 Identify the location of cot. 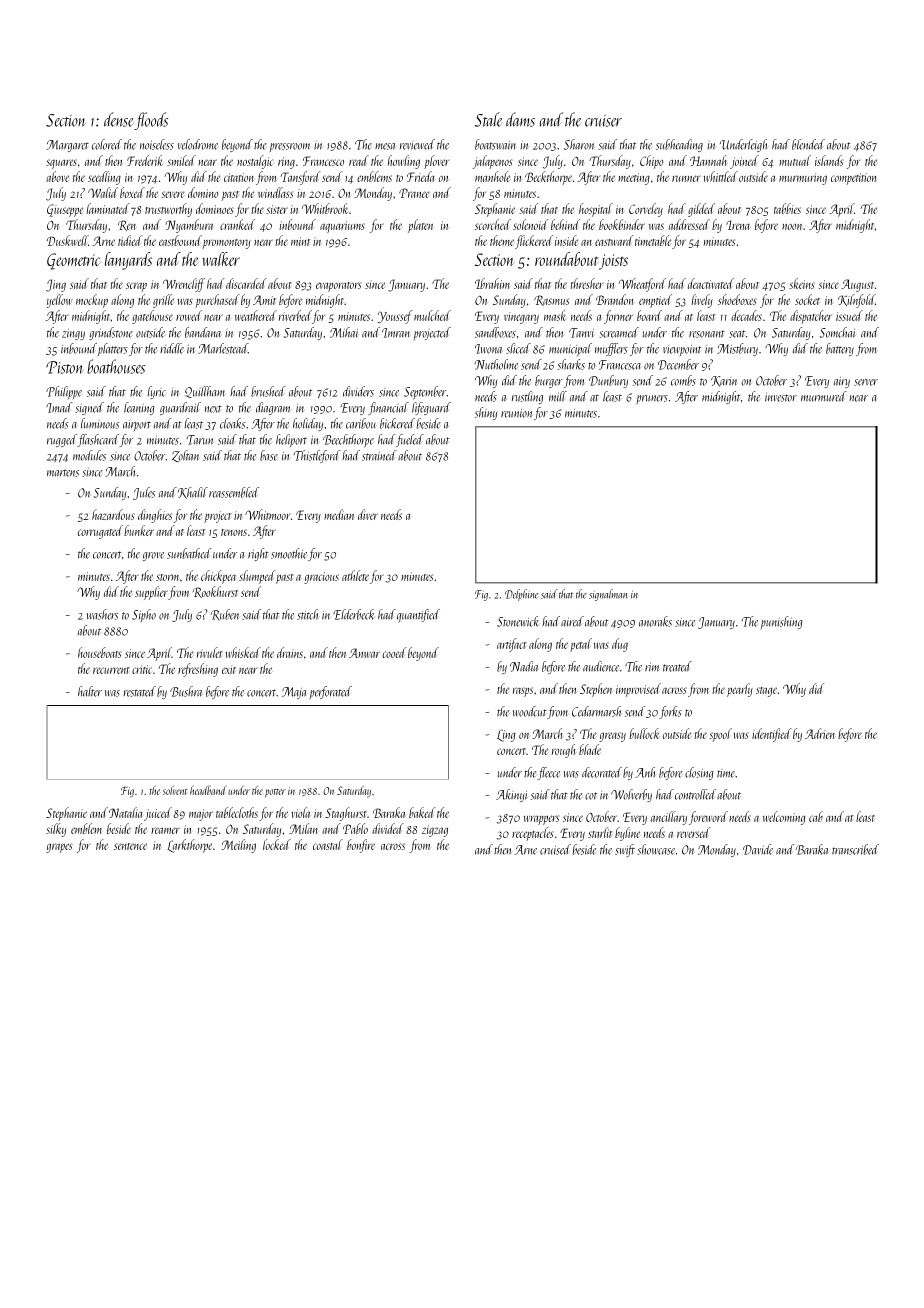
(591, 796).
